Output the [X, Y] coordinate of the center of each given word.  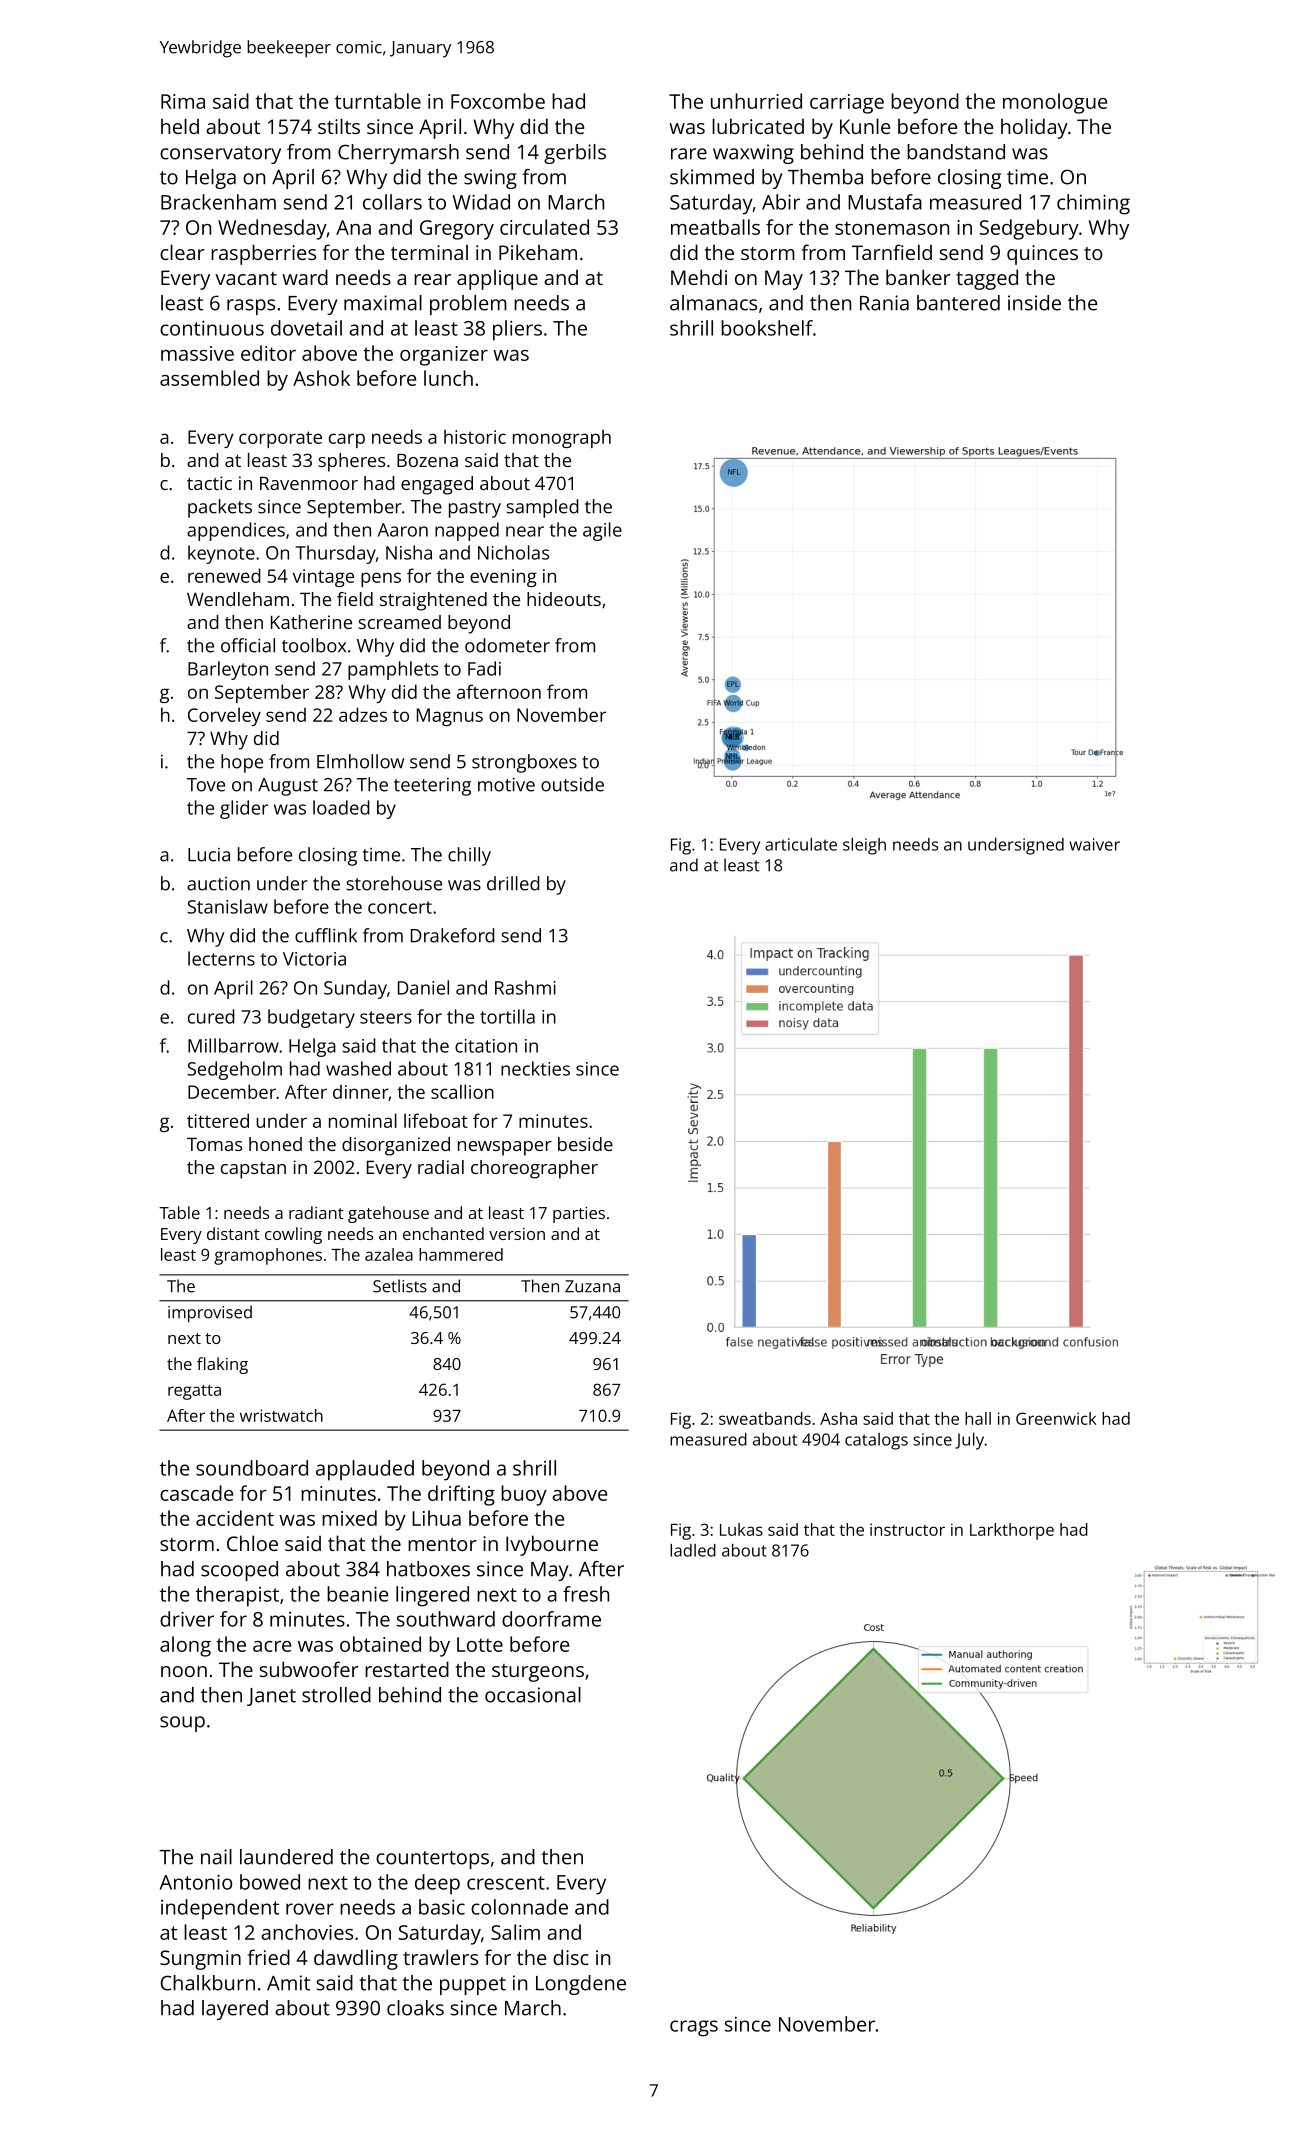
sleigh [864, 846]
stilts [339, 126]
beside [585, 1144]
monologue [1055, 103]
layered [235, 2010]
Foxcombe [498, 101]
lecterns [221, 958]
